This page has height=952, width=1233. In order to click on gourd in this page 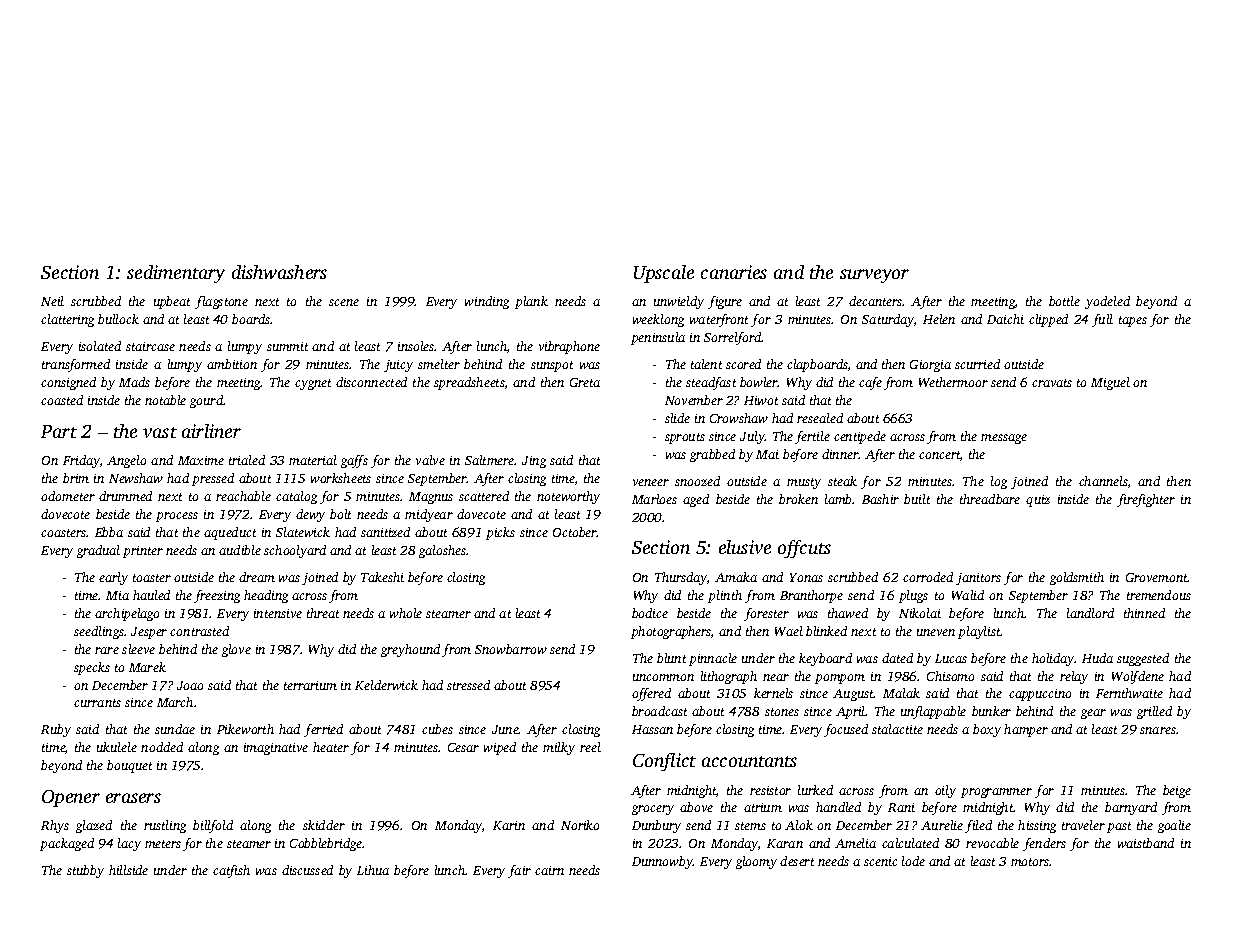, I will do `click(206, 401)`.
